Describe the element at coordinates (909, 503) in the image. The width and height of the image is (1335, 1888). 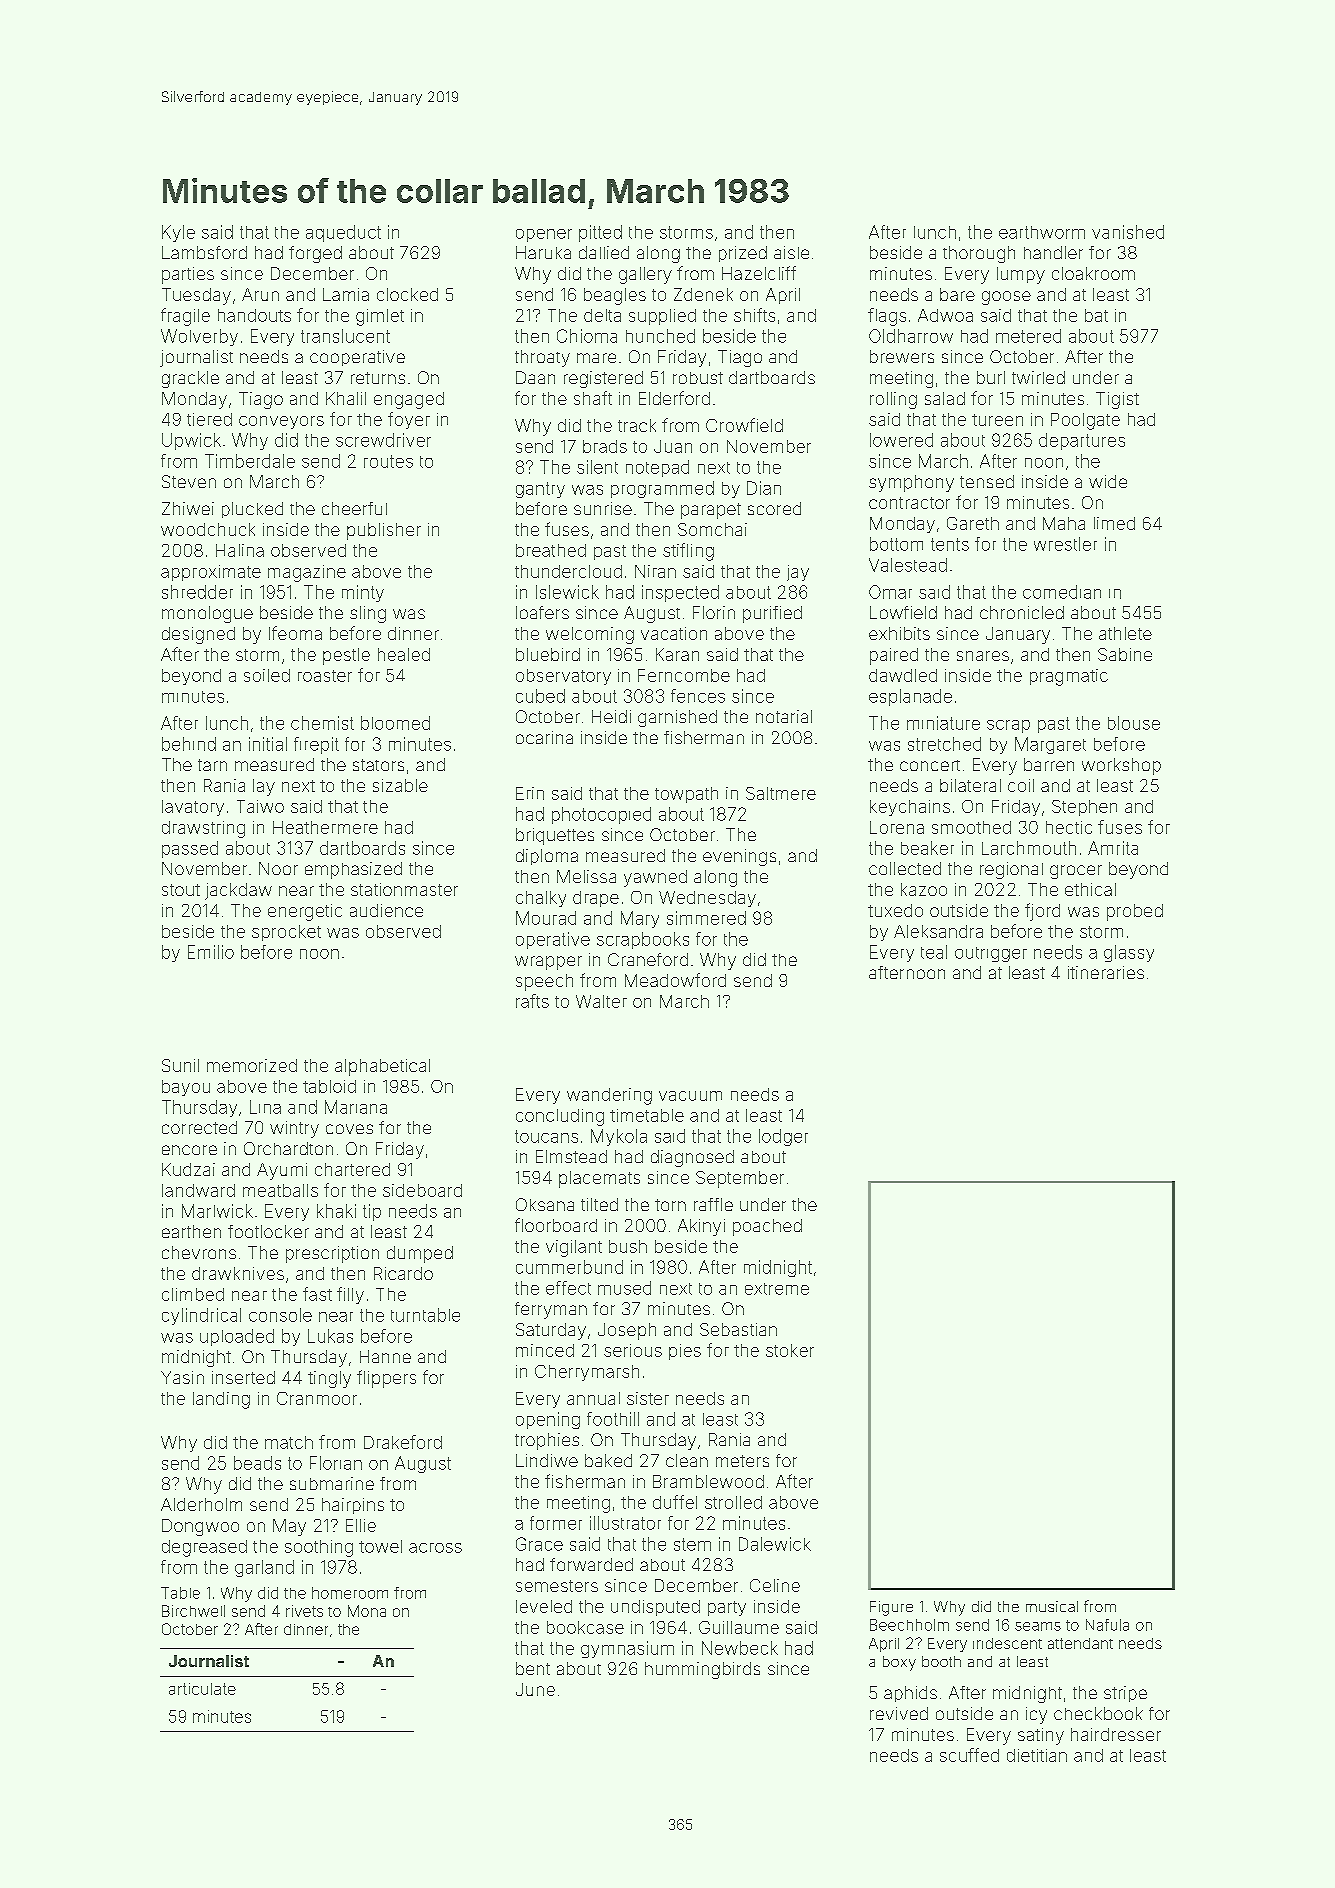
I see `contractor` at that location.
